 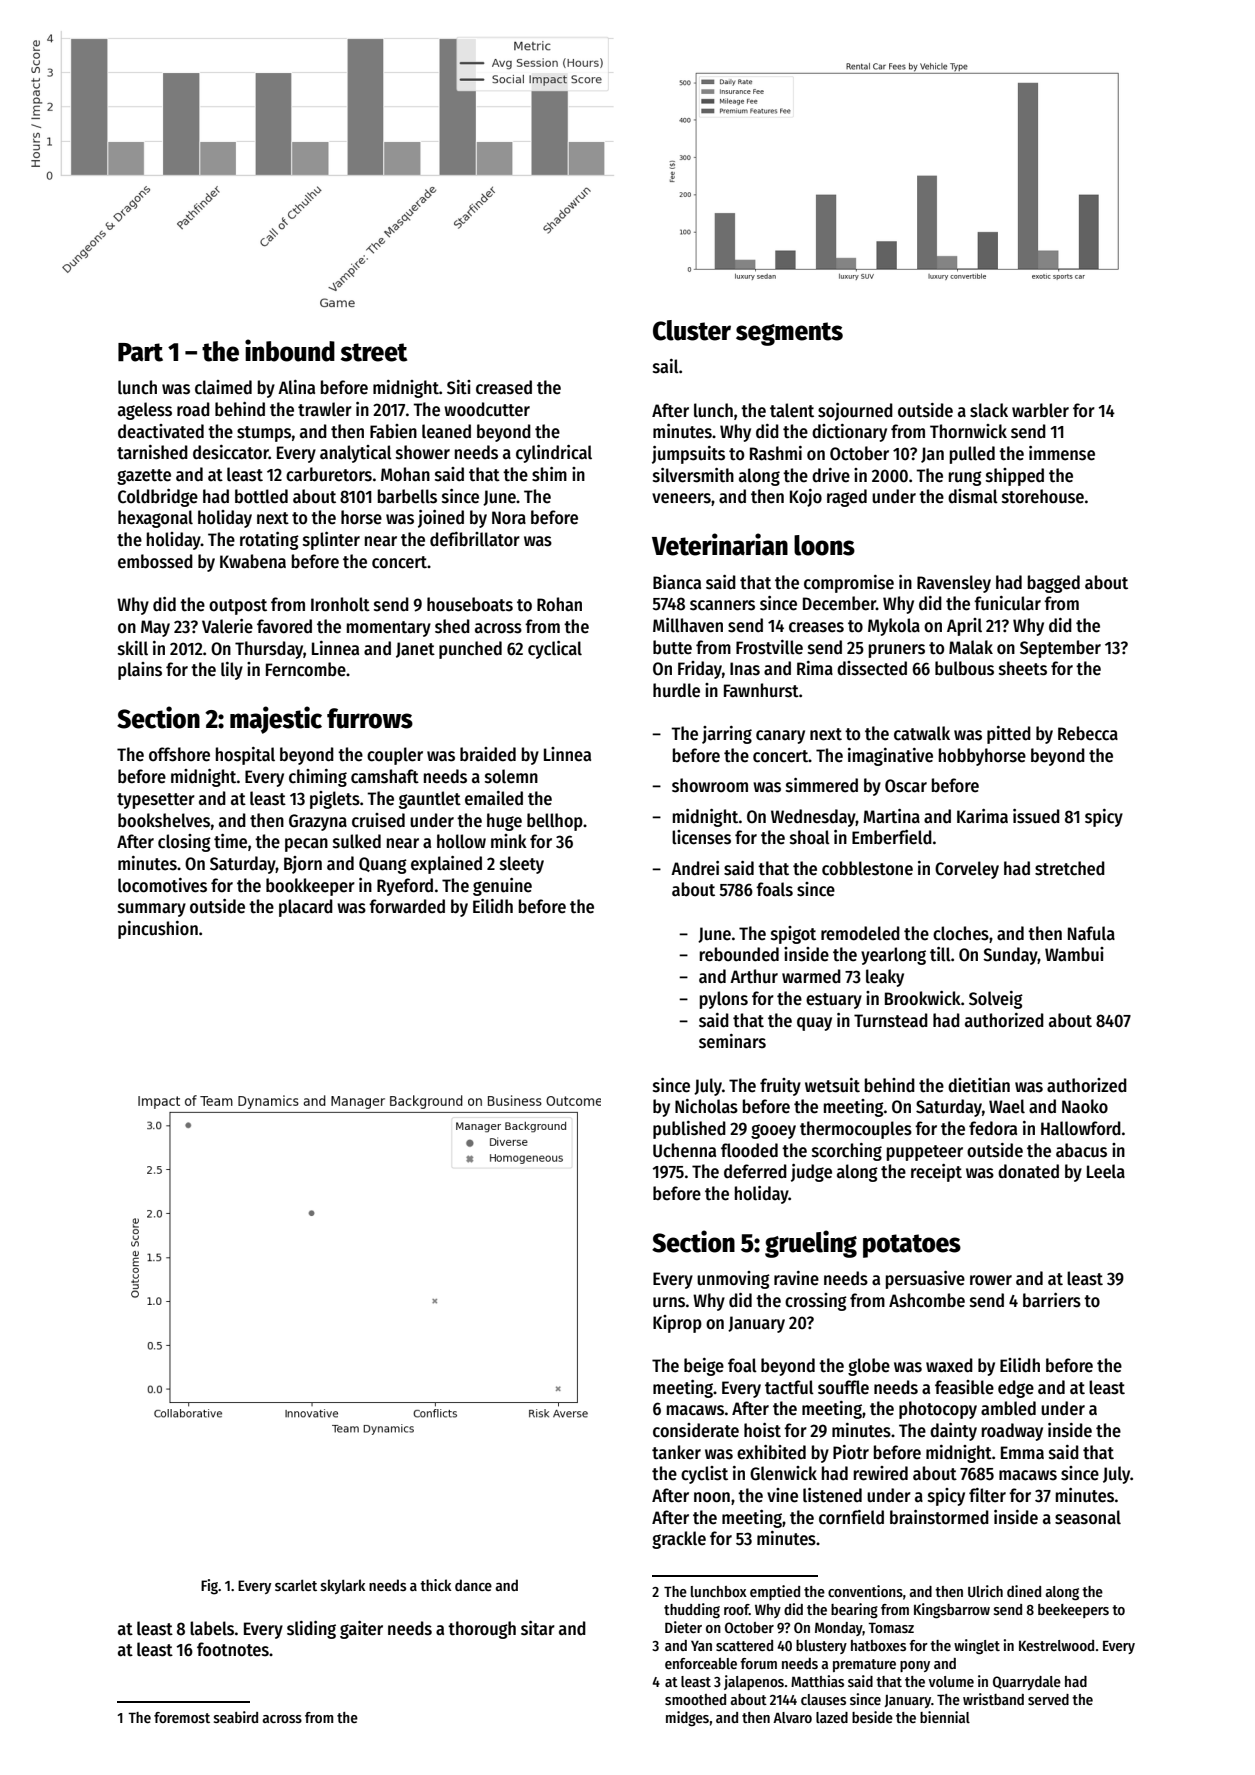 What do you see at coordinates (182, 1717) in the image?
I see `foremost` at bounding box center [182, 1717].
